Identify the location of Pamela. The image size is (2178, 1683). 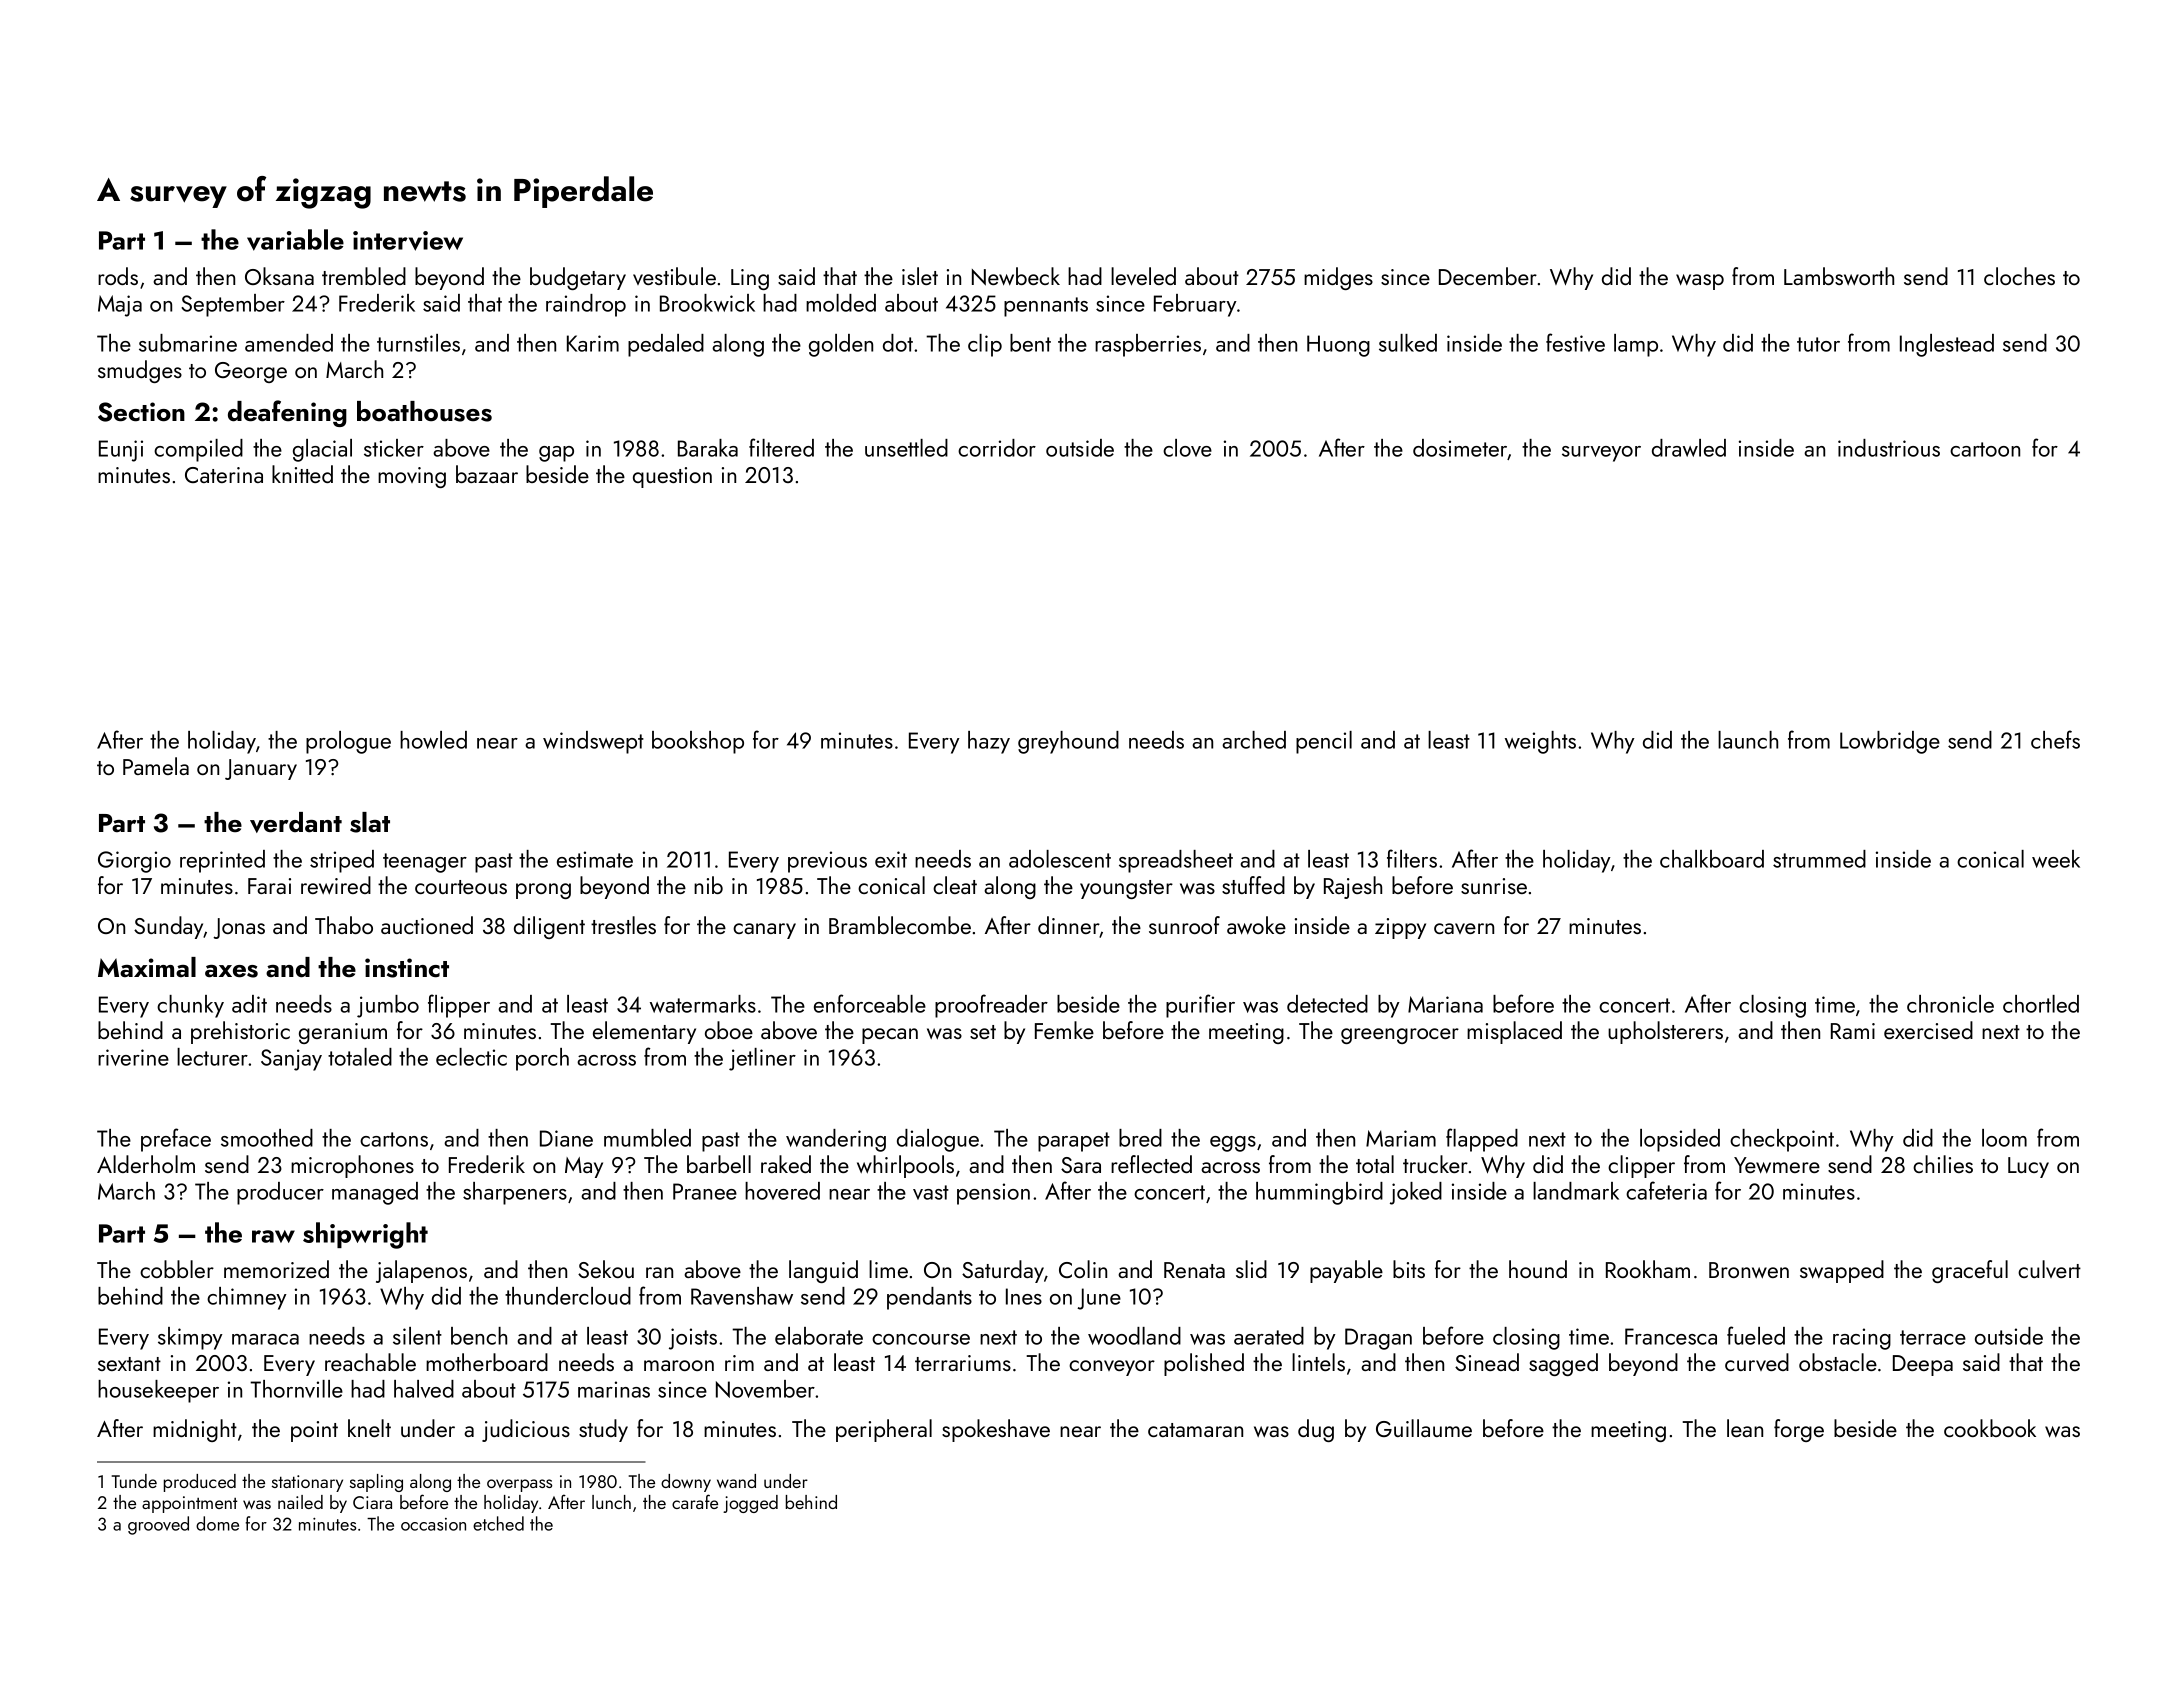
(156, 766).
